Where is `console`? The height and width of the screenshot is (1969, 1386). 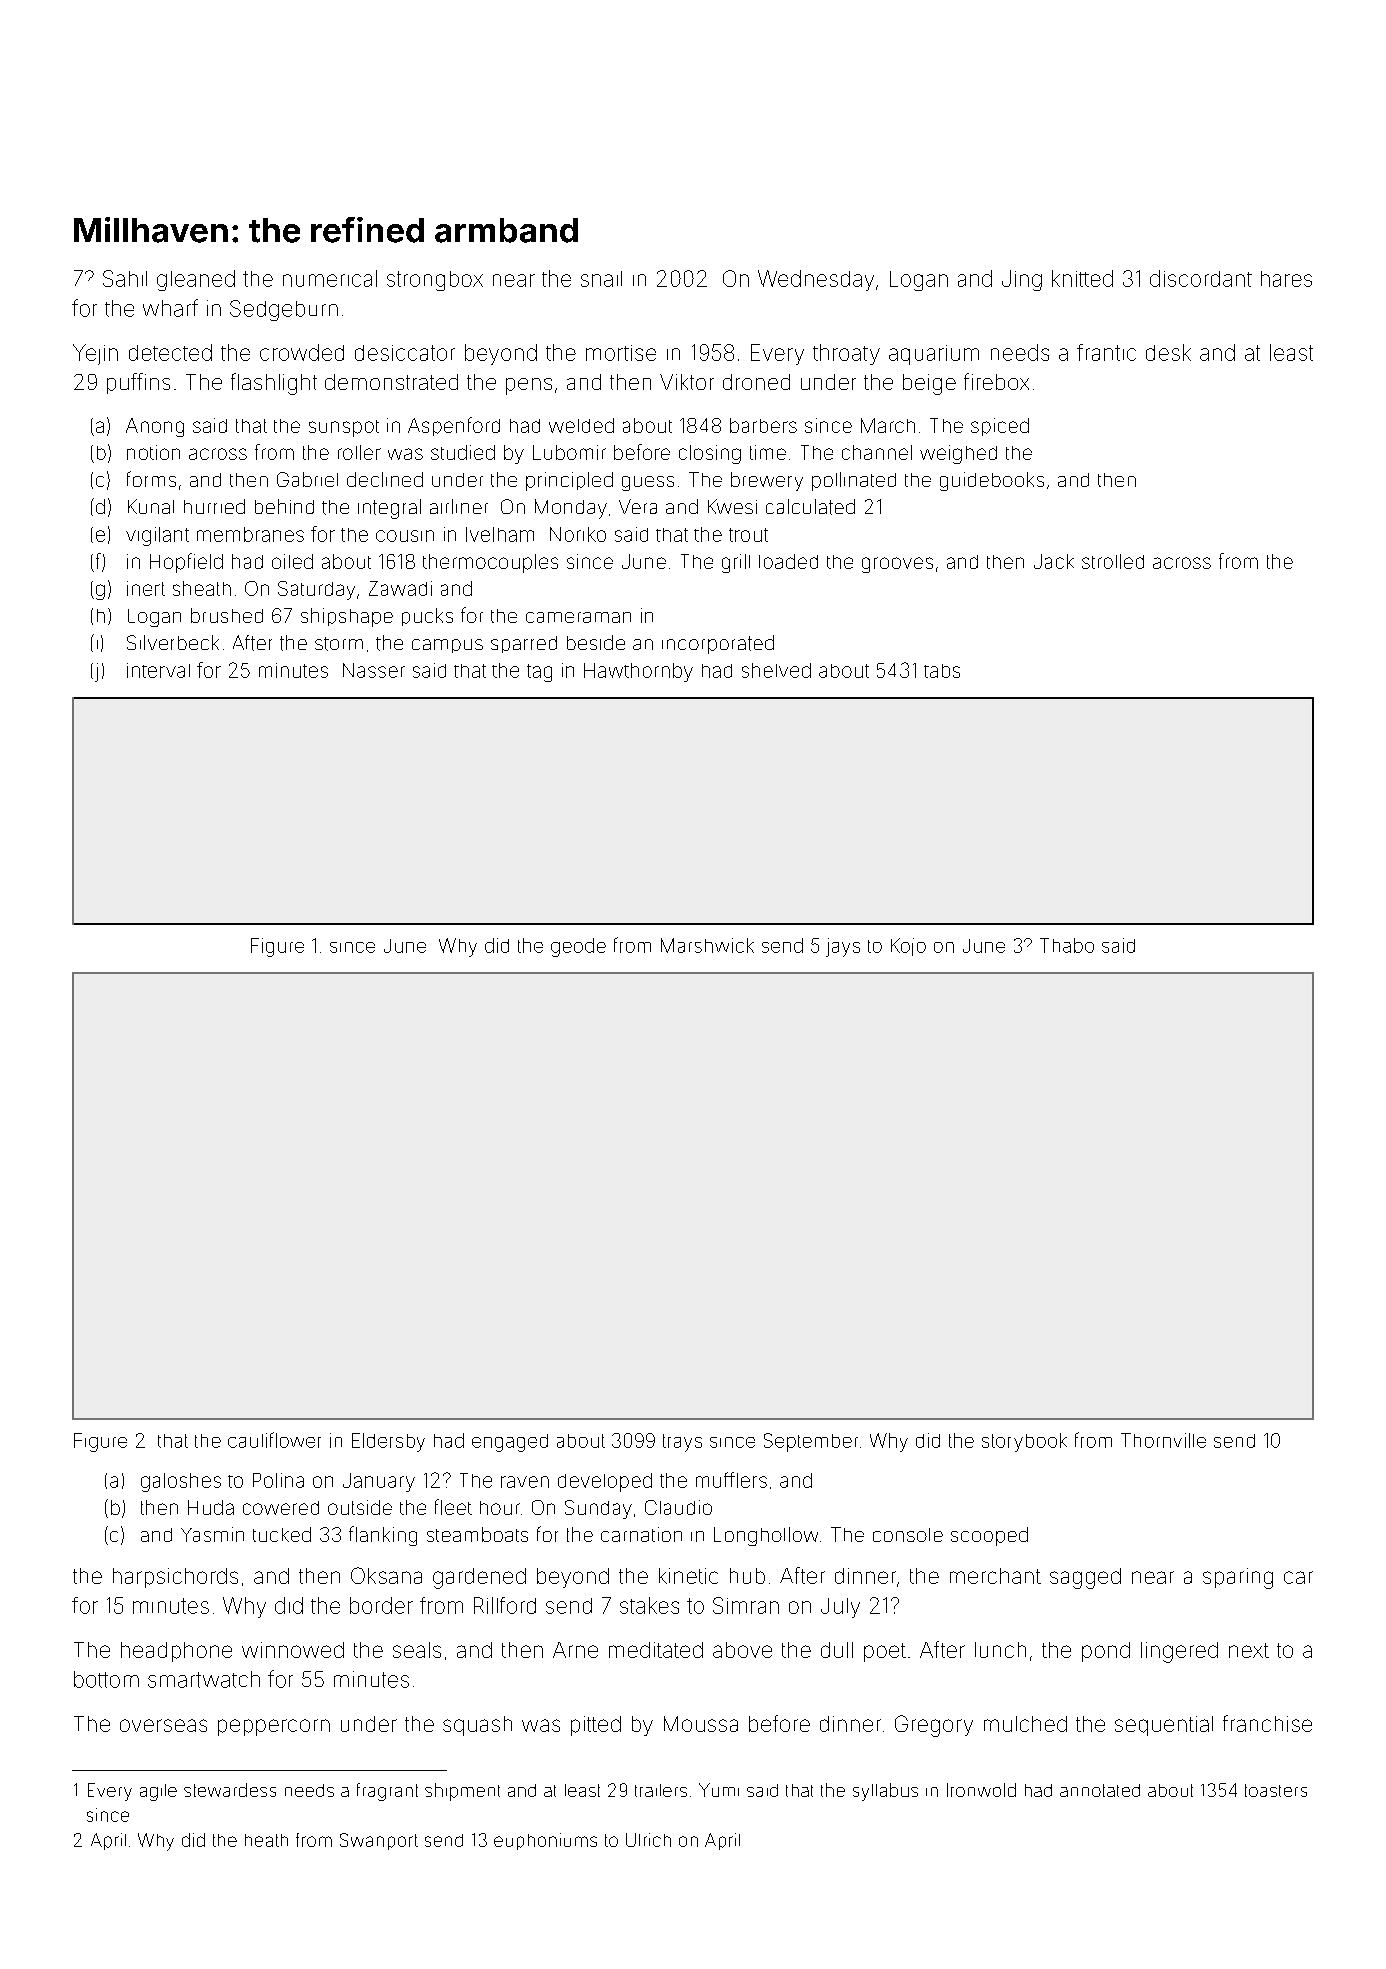 console is located at coordinates (908, 1535).
